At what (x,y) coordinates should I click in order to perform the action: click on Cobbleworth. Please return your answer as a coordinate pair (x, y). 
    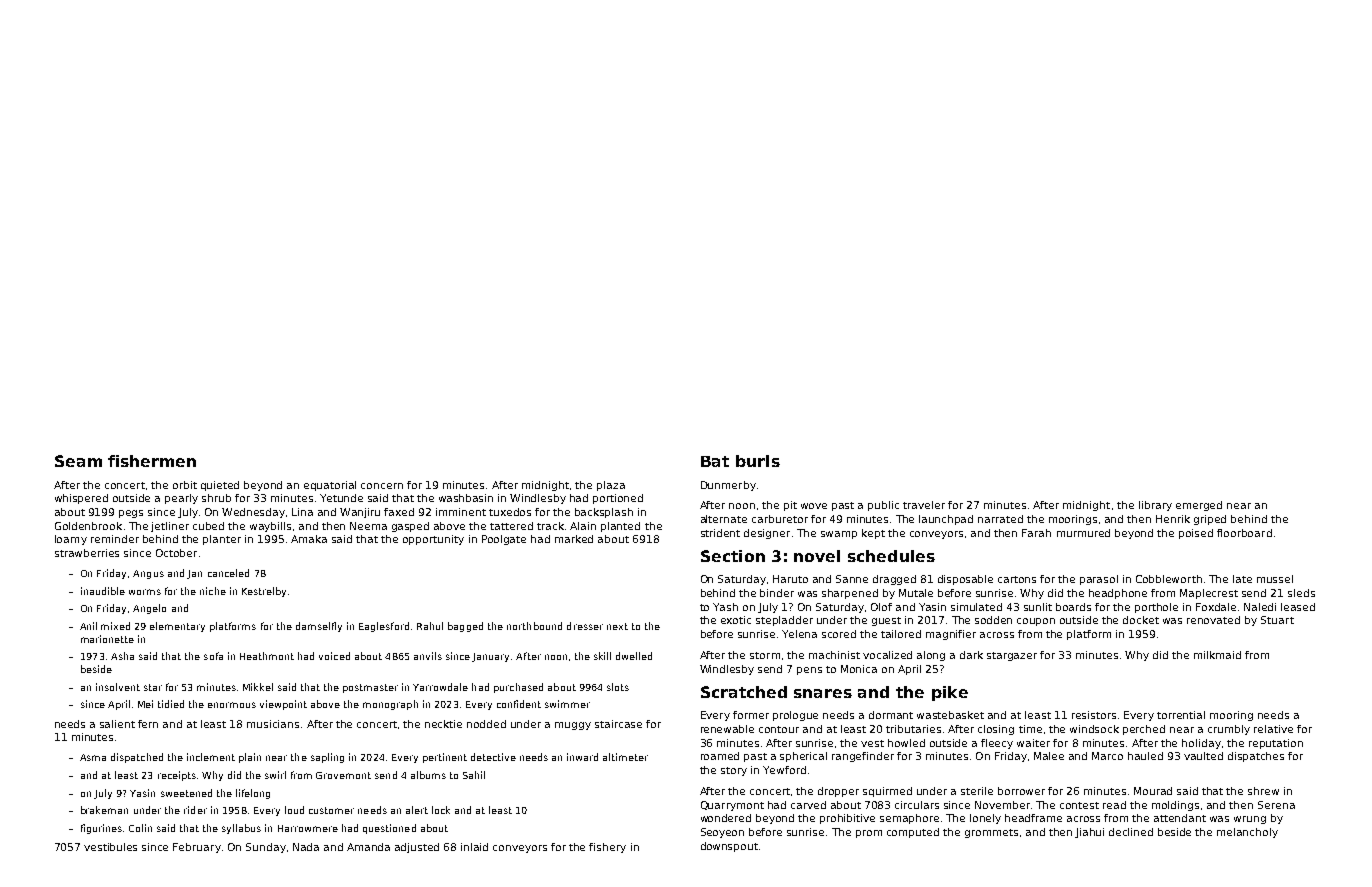
    Looking at the image, I should click on (1169, 579).
